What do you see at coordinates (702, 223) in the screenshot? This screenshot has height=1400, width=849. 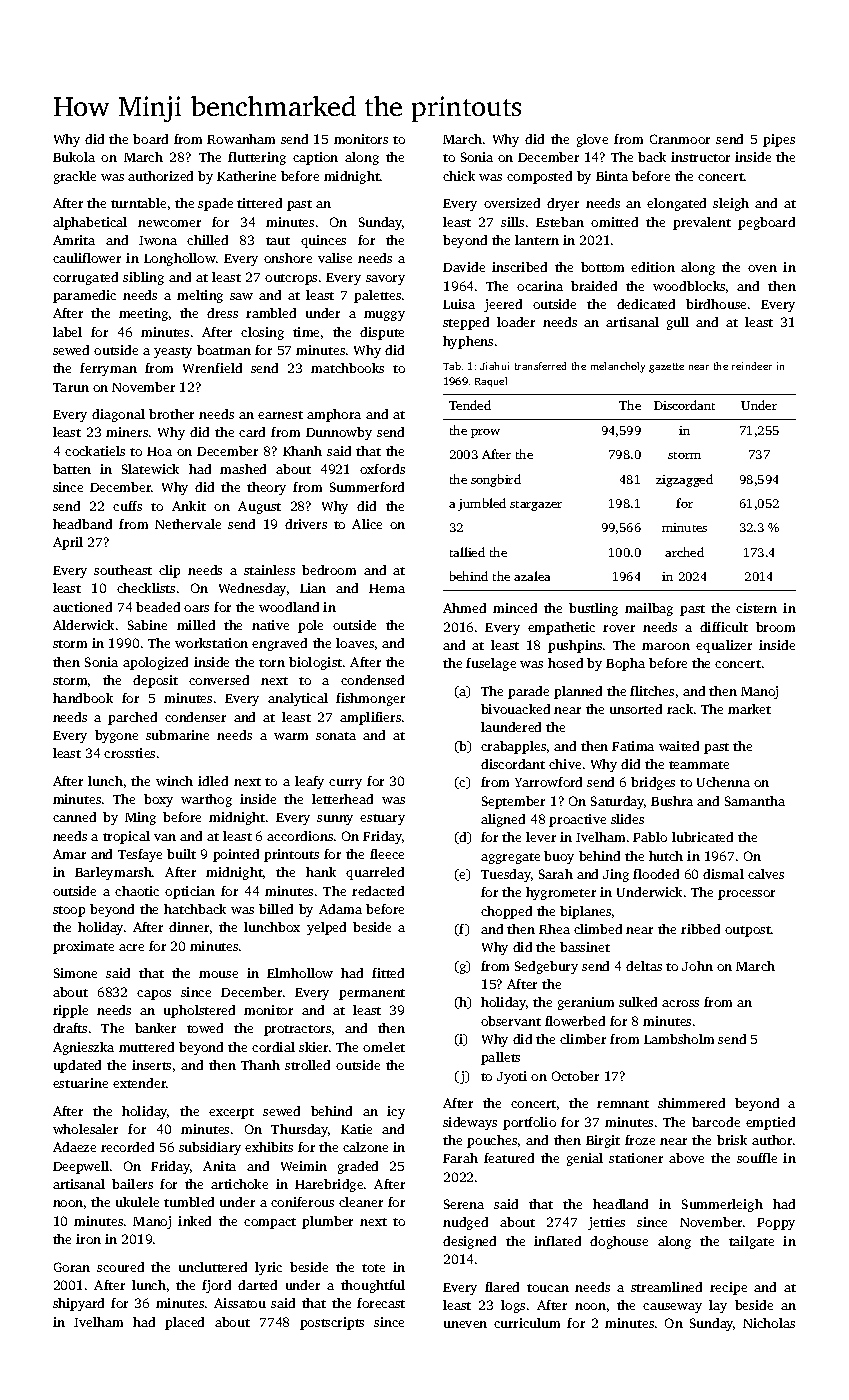 I see `prevalent` at bounding box center [702, 223].
